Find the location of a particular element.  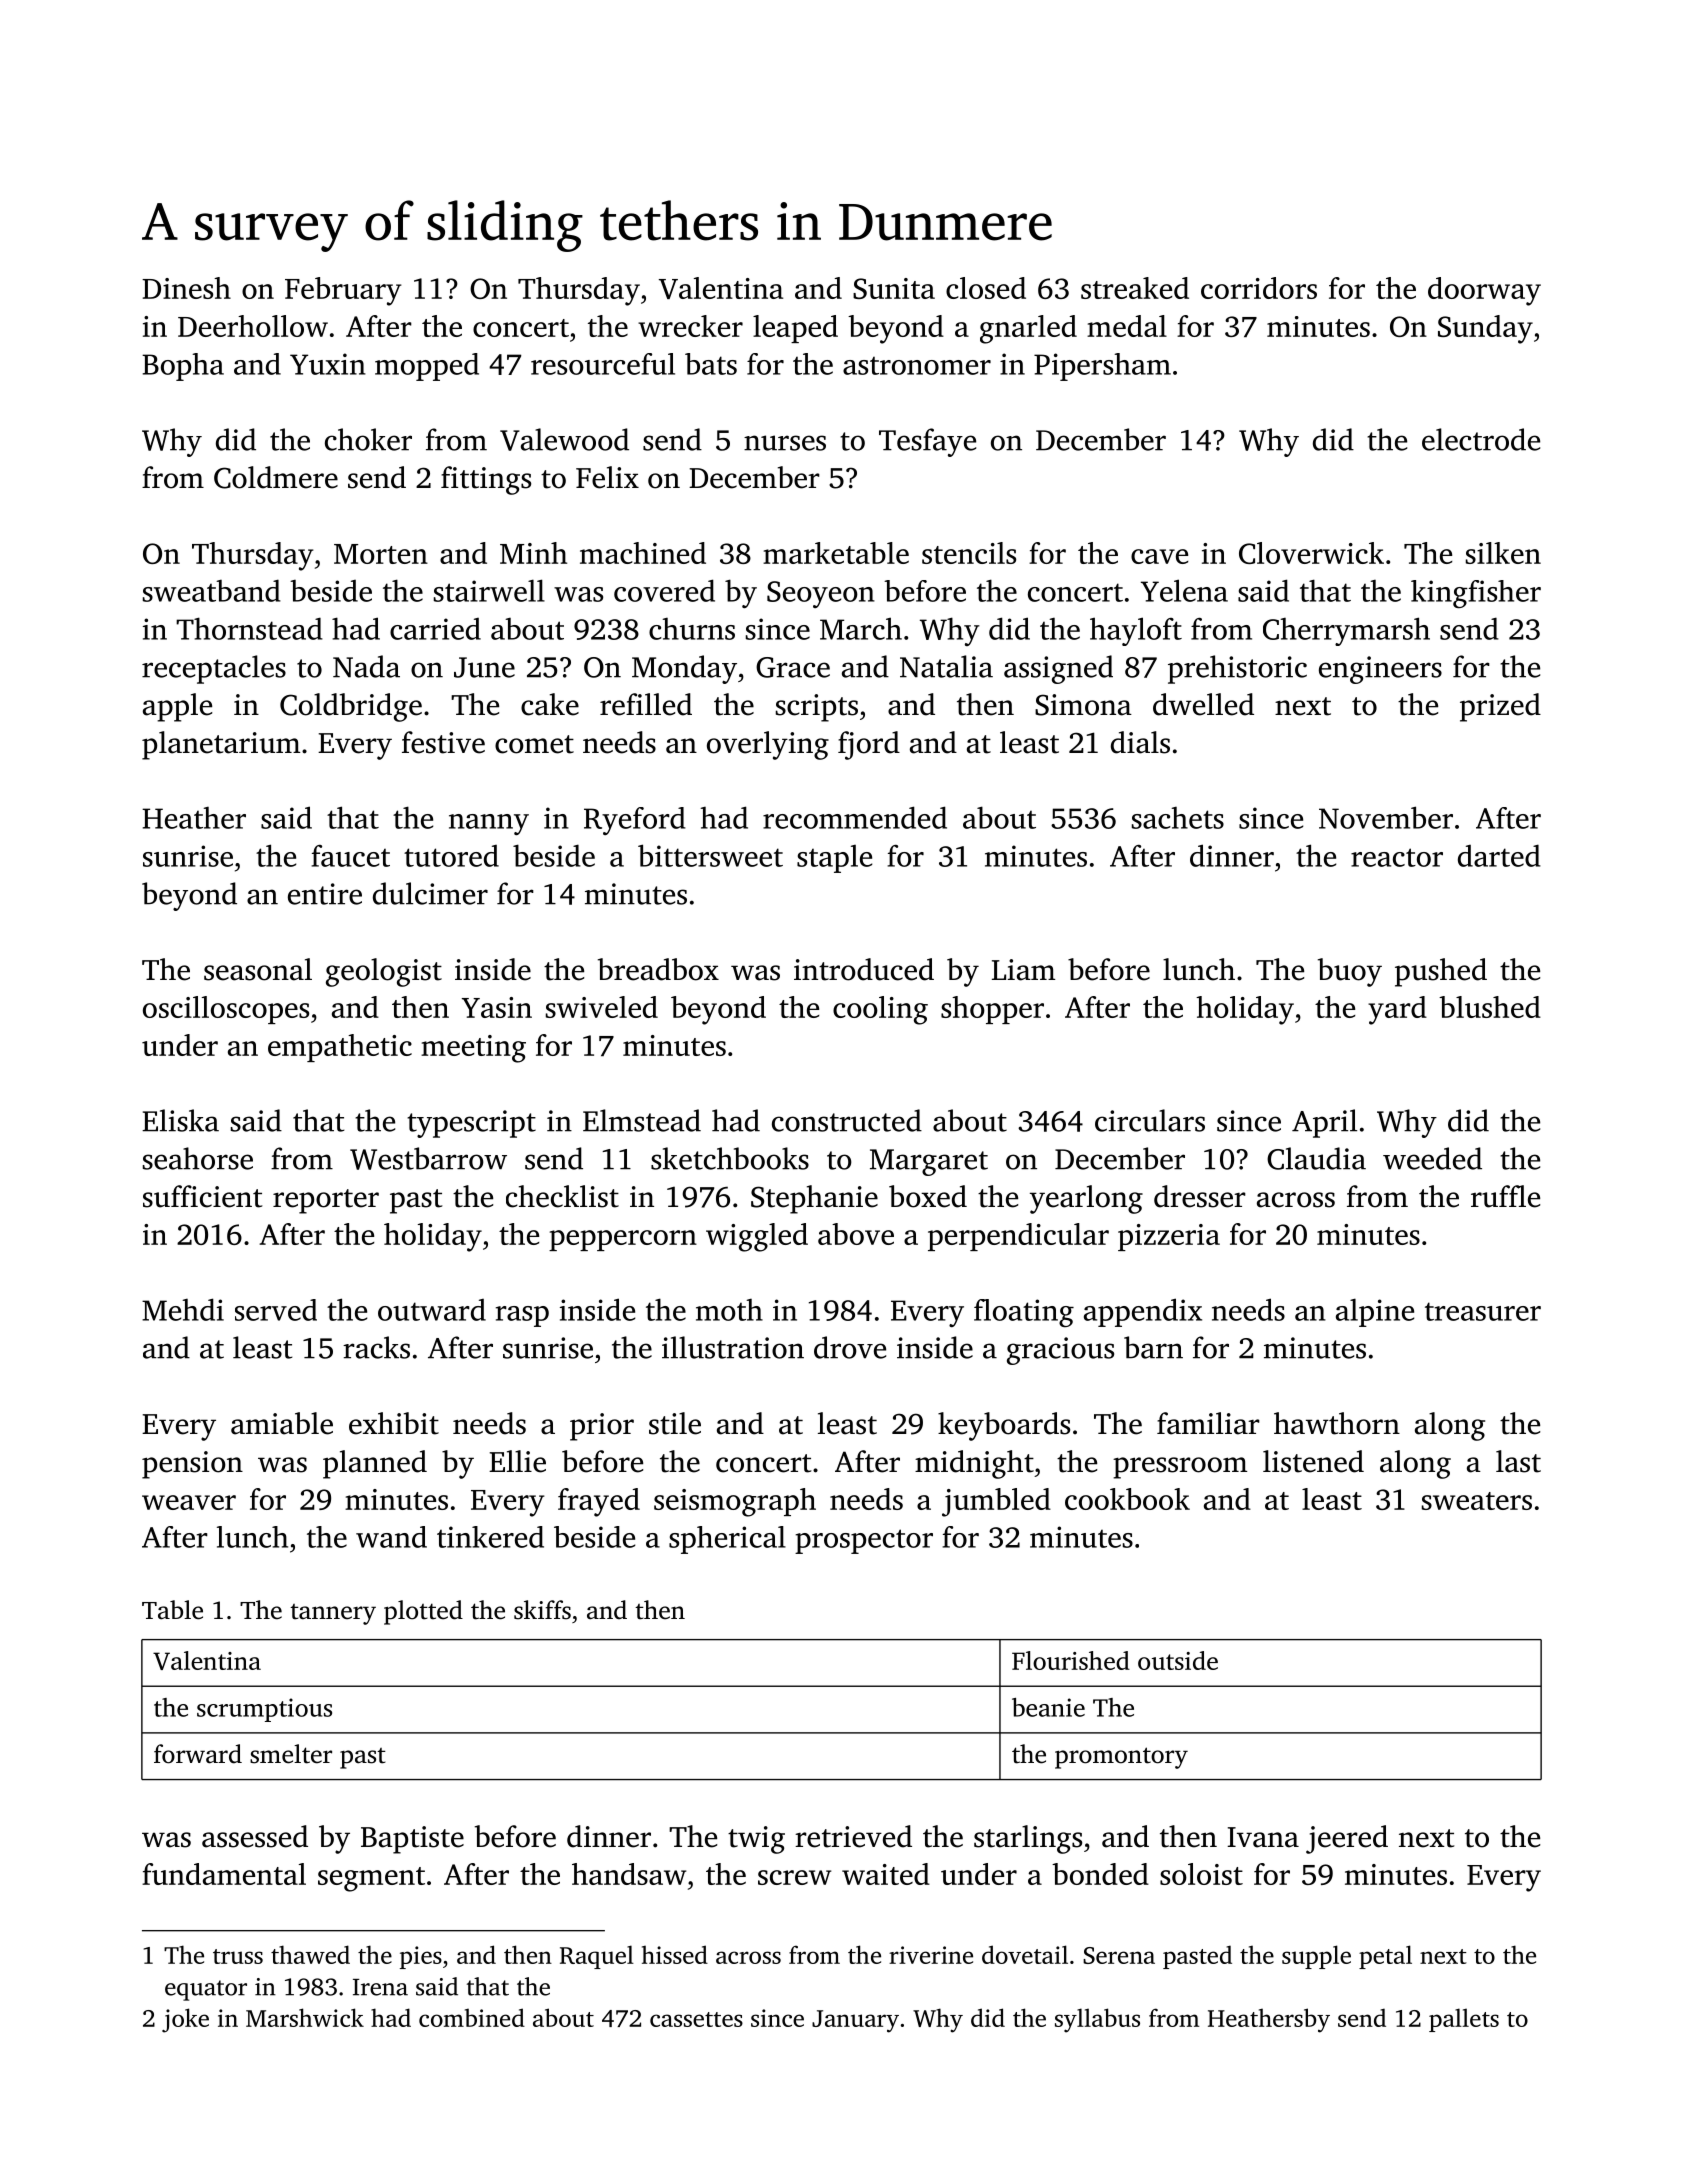

leaped is located at coordinates (795, 329).
